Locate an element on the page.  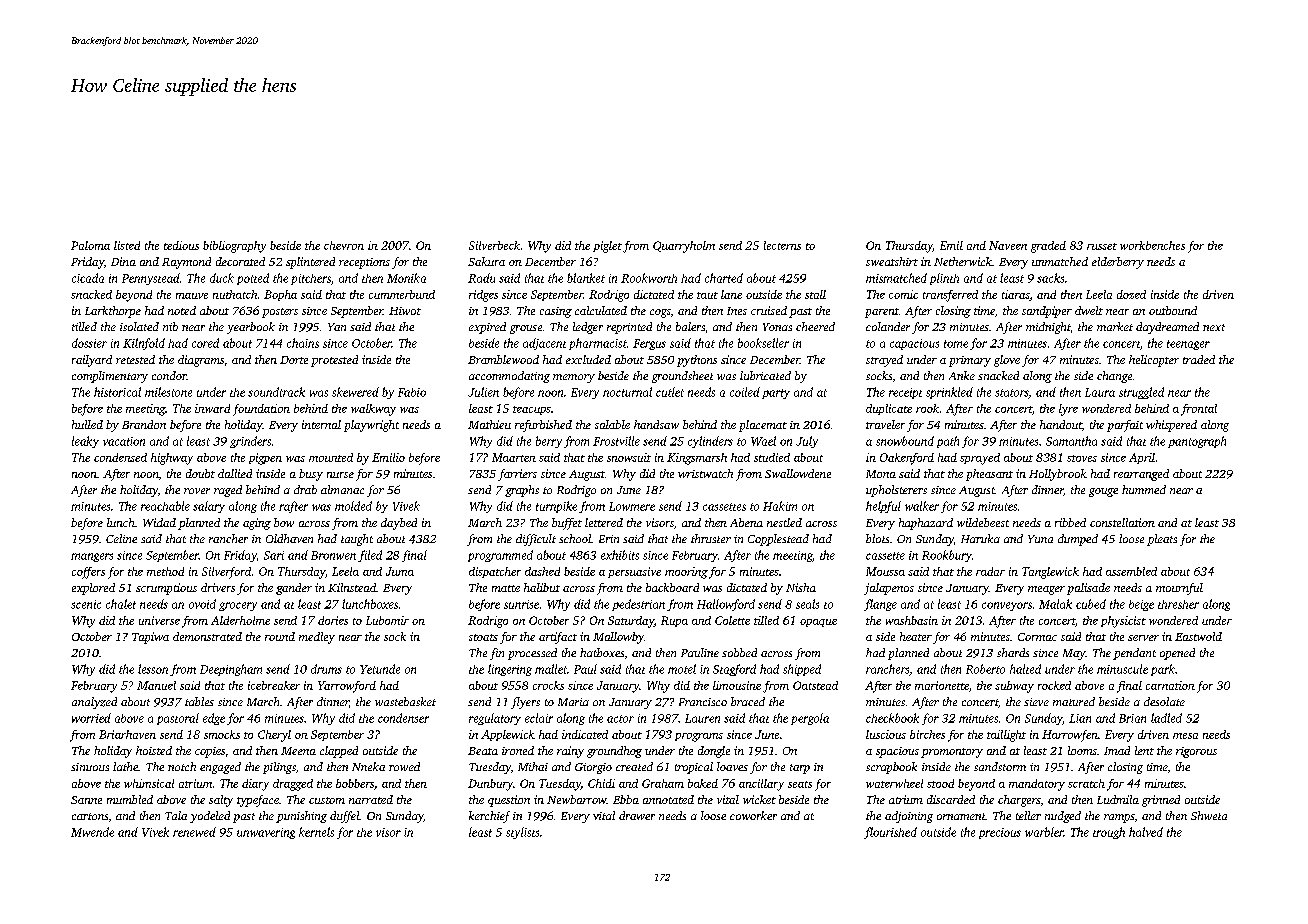
rainy is located at coordinates (570, 752).
